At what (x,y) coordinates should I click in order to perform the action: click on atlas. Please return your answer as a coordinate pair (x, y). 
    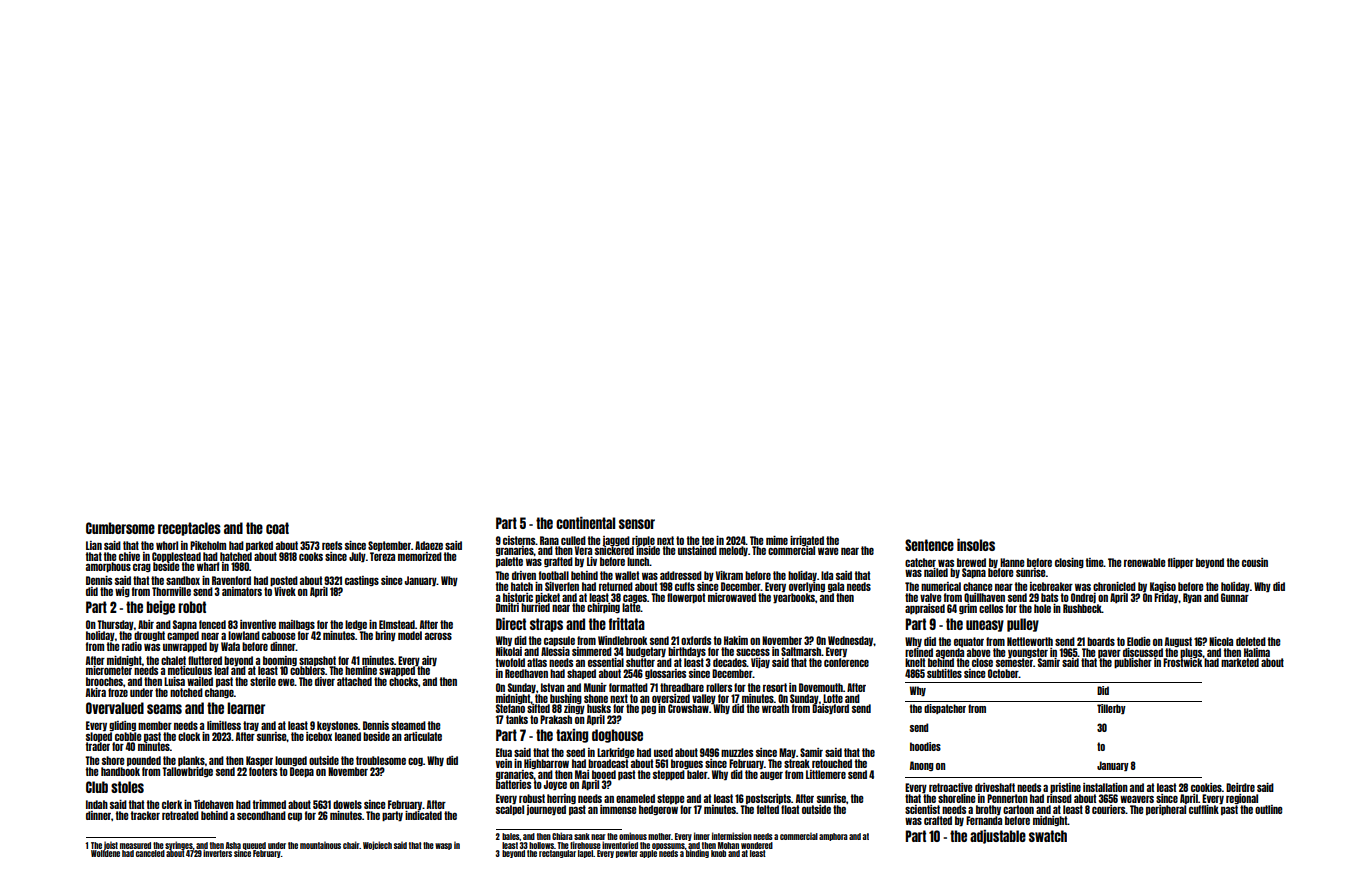
    Looking at the image, I should click on (537, 662).
